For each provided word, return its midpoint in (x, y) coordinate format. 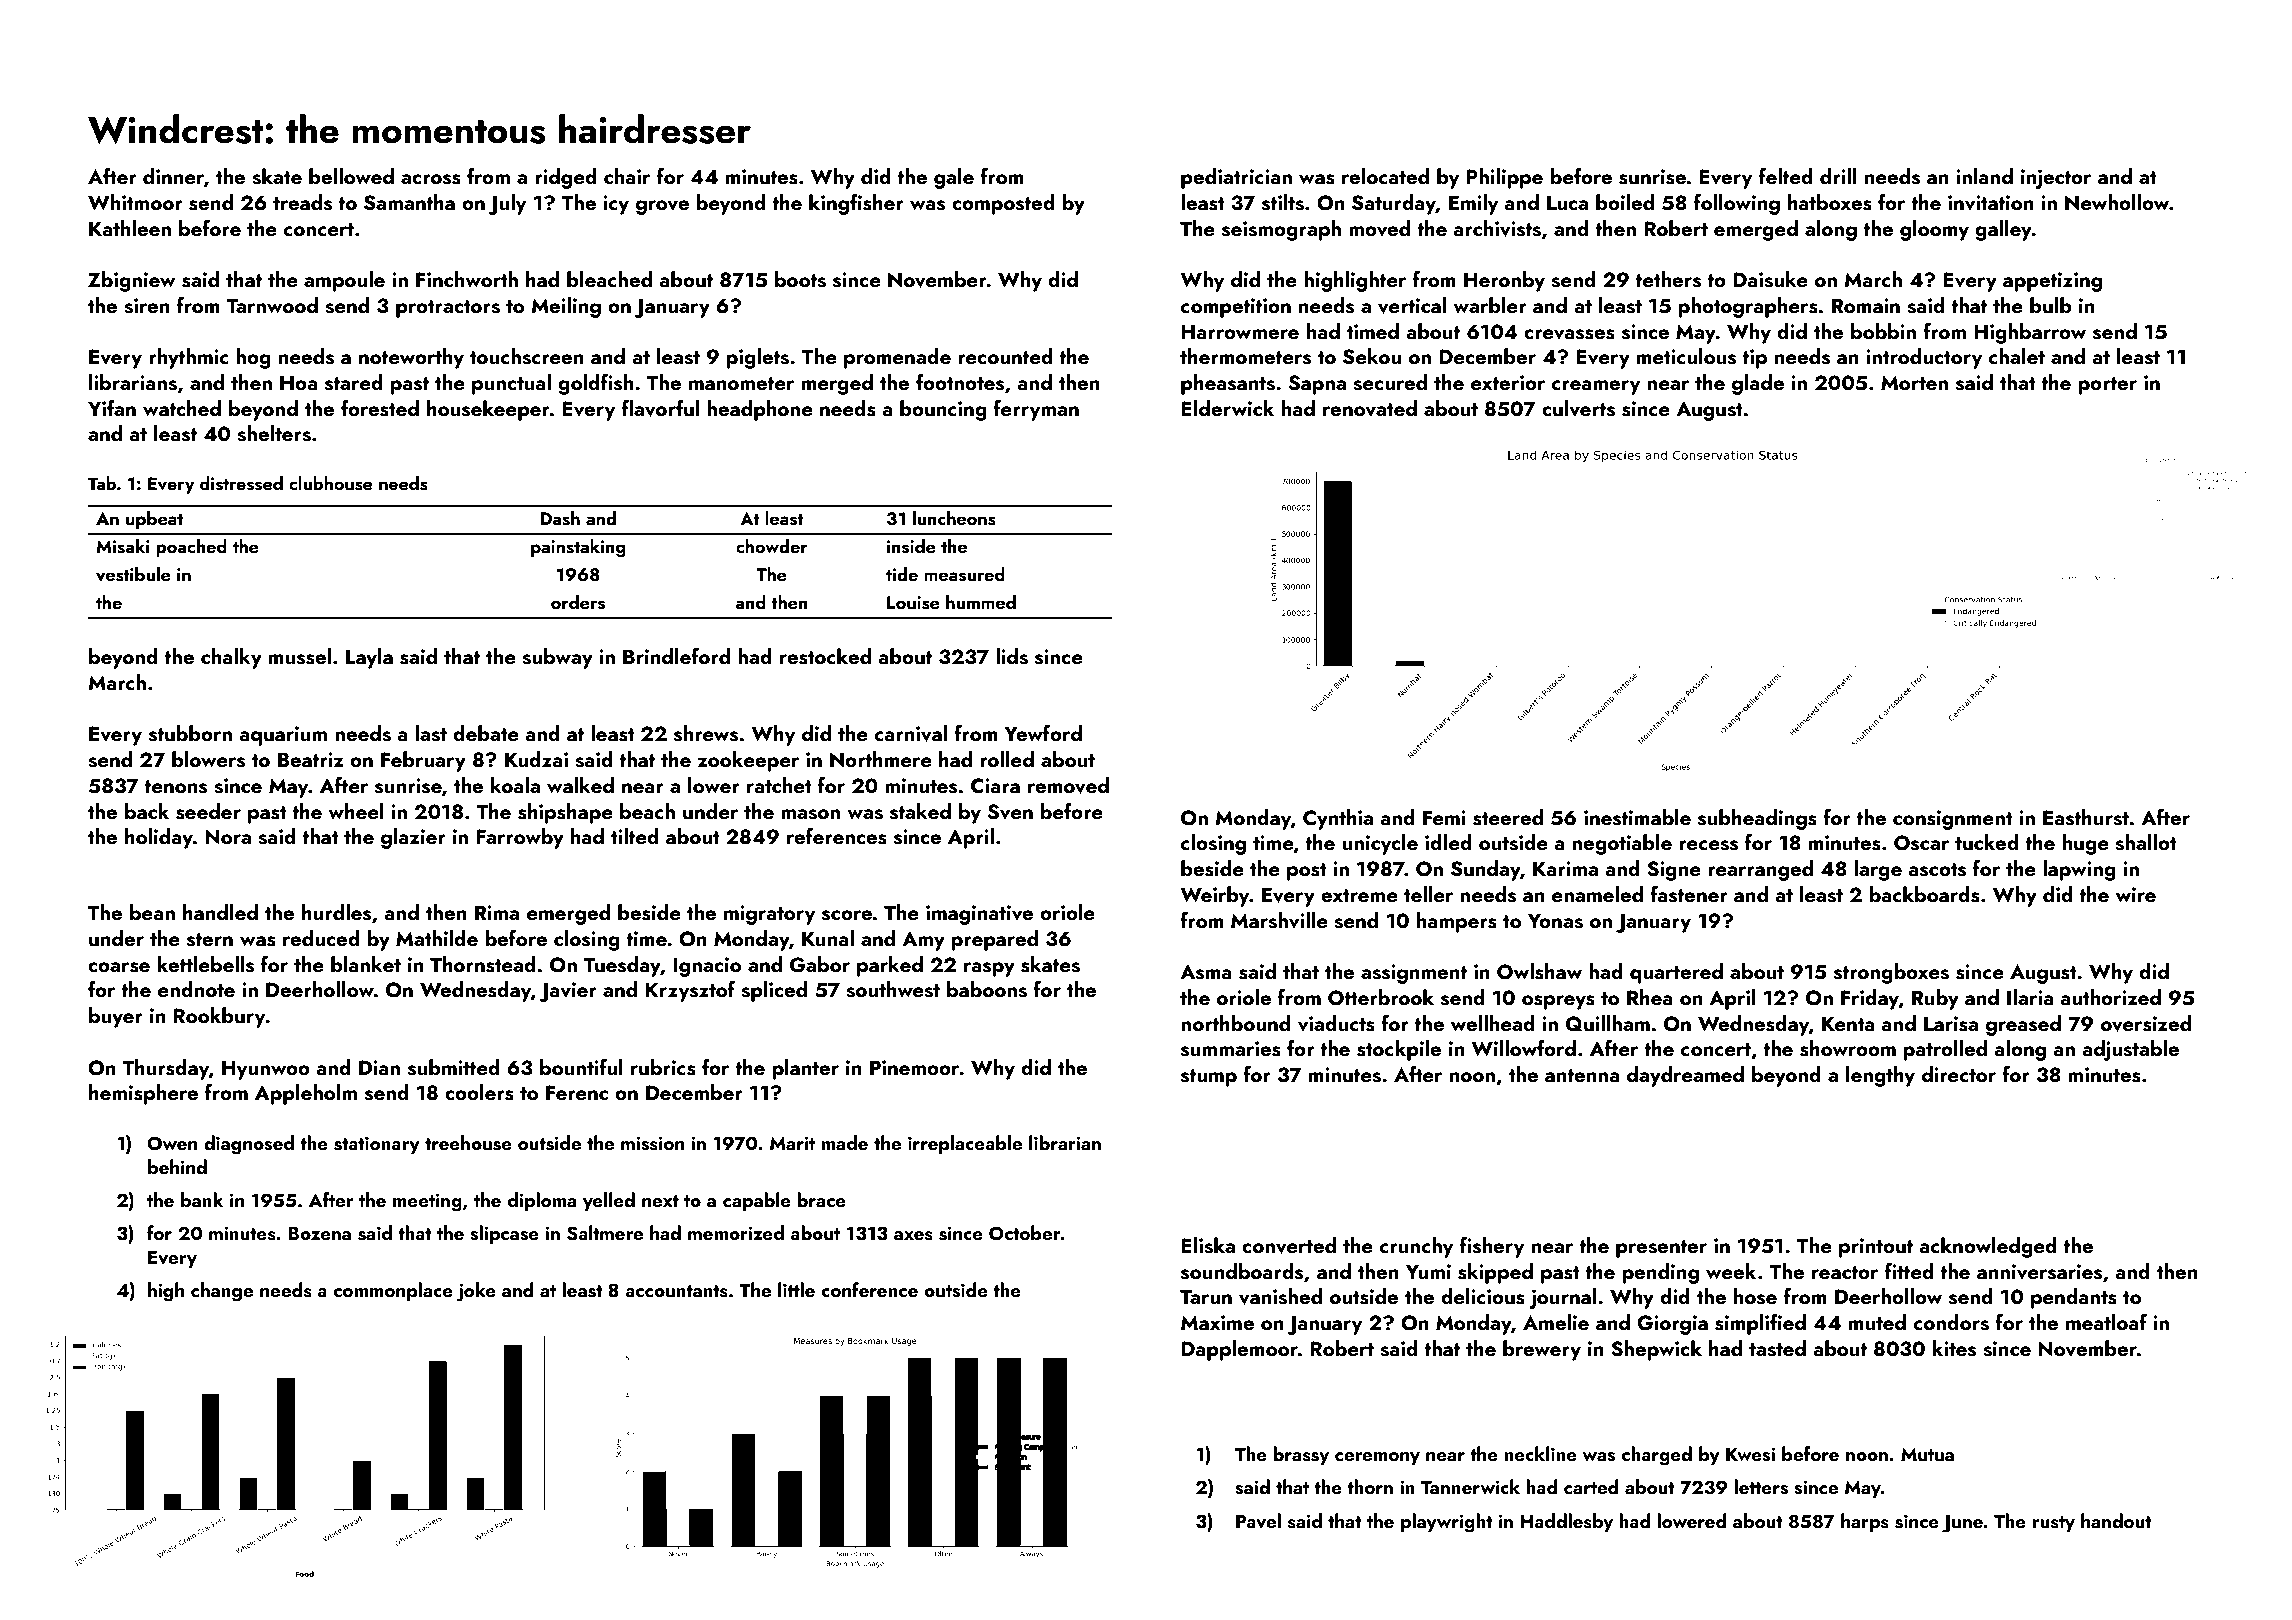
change (222, 1292)
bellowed (351, 176)
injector (2056, 179)
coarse (119, 967)
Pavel (1258, 1521)
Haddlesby (1567, 1522)
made (844, 1142)
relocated (1385, 176)
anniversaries (2039, 1272)
